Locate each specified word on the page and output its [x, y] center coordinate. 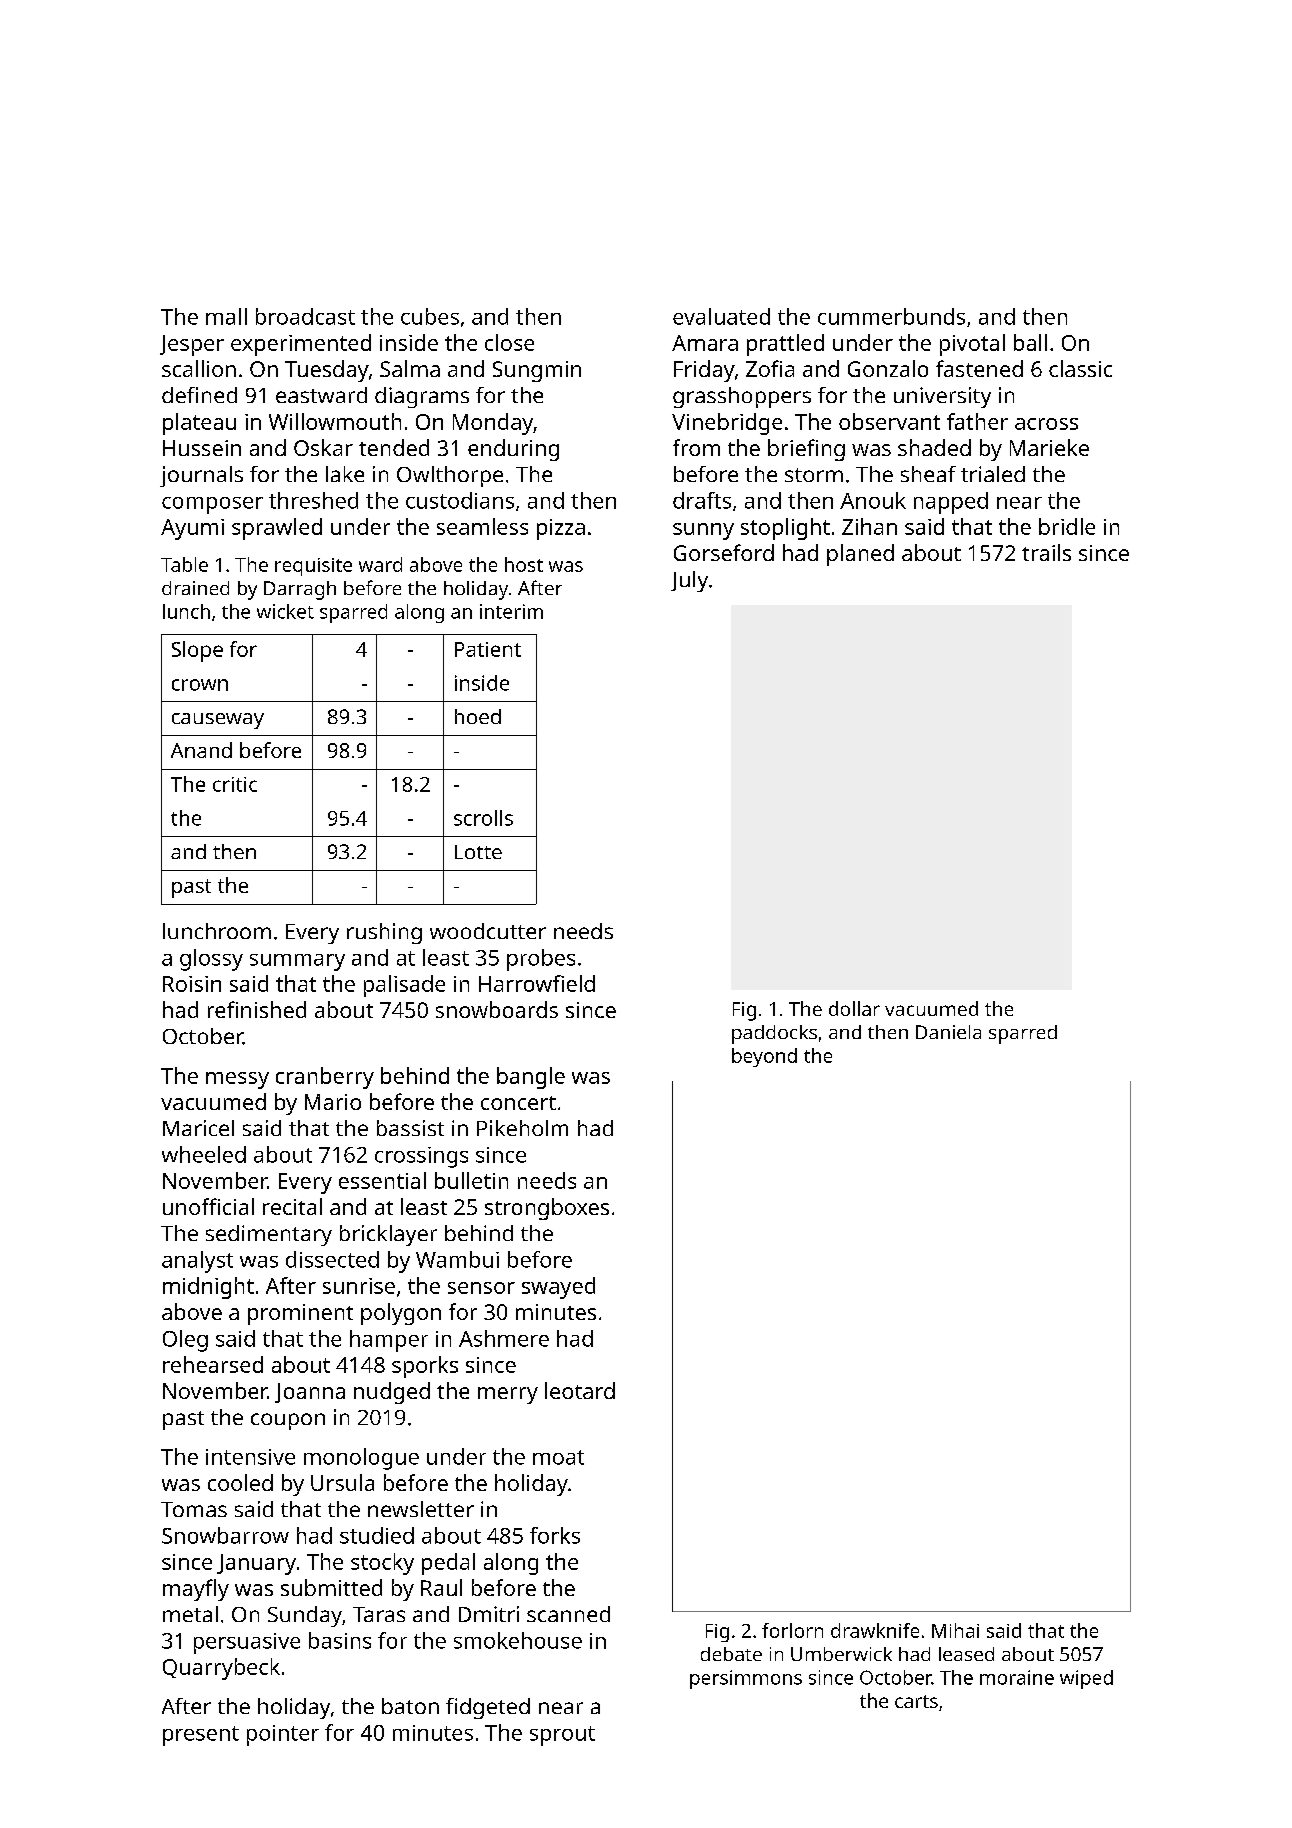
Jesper [192, 345]
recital [292, 1206]
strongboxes [547, 1209]
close [509, 342]
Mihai [955, 1630]
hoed [478, 716]
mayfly [196, 1590]
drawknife [875, 1630]
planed [860, 555]
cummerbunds [891, 316]
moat [558, 1457]
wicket [285, 611]
